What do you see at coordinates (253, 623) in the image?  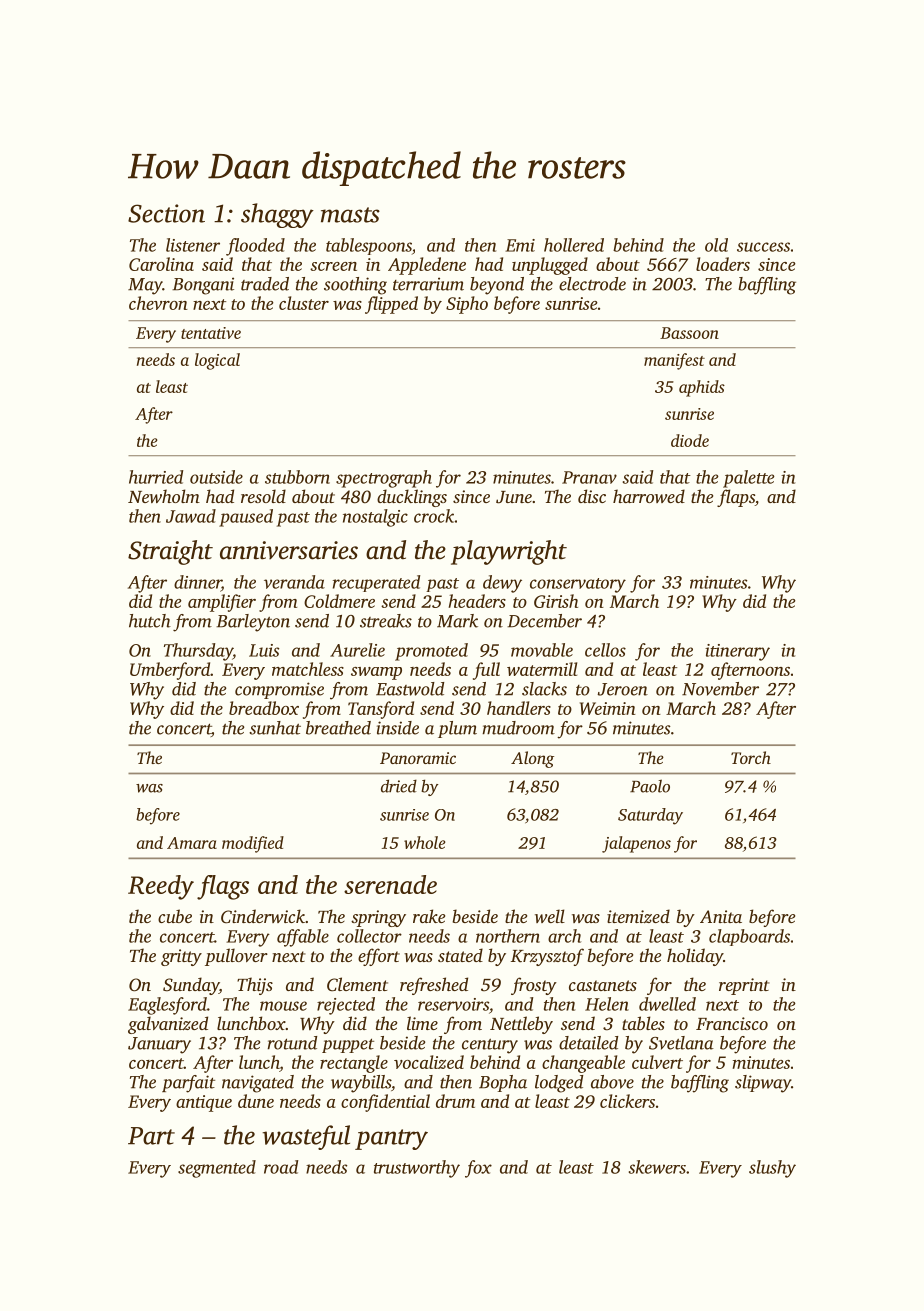 I see `Barleyton` at bounding box center [253, 623].
